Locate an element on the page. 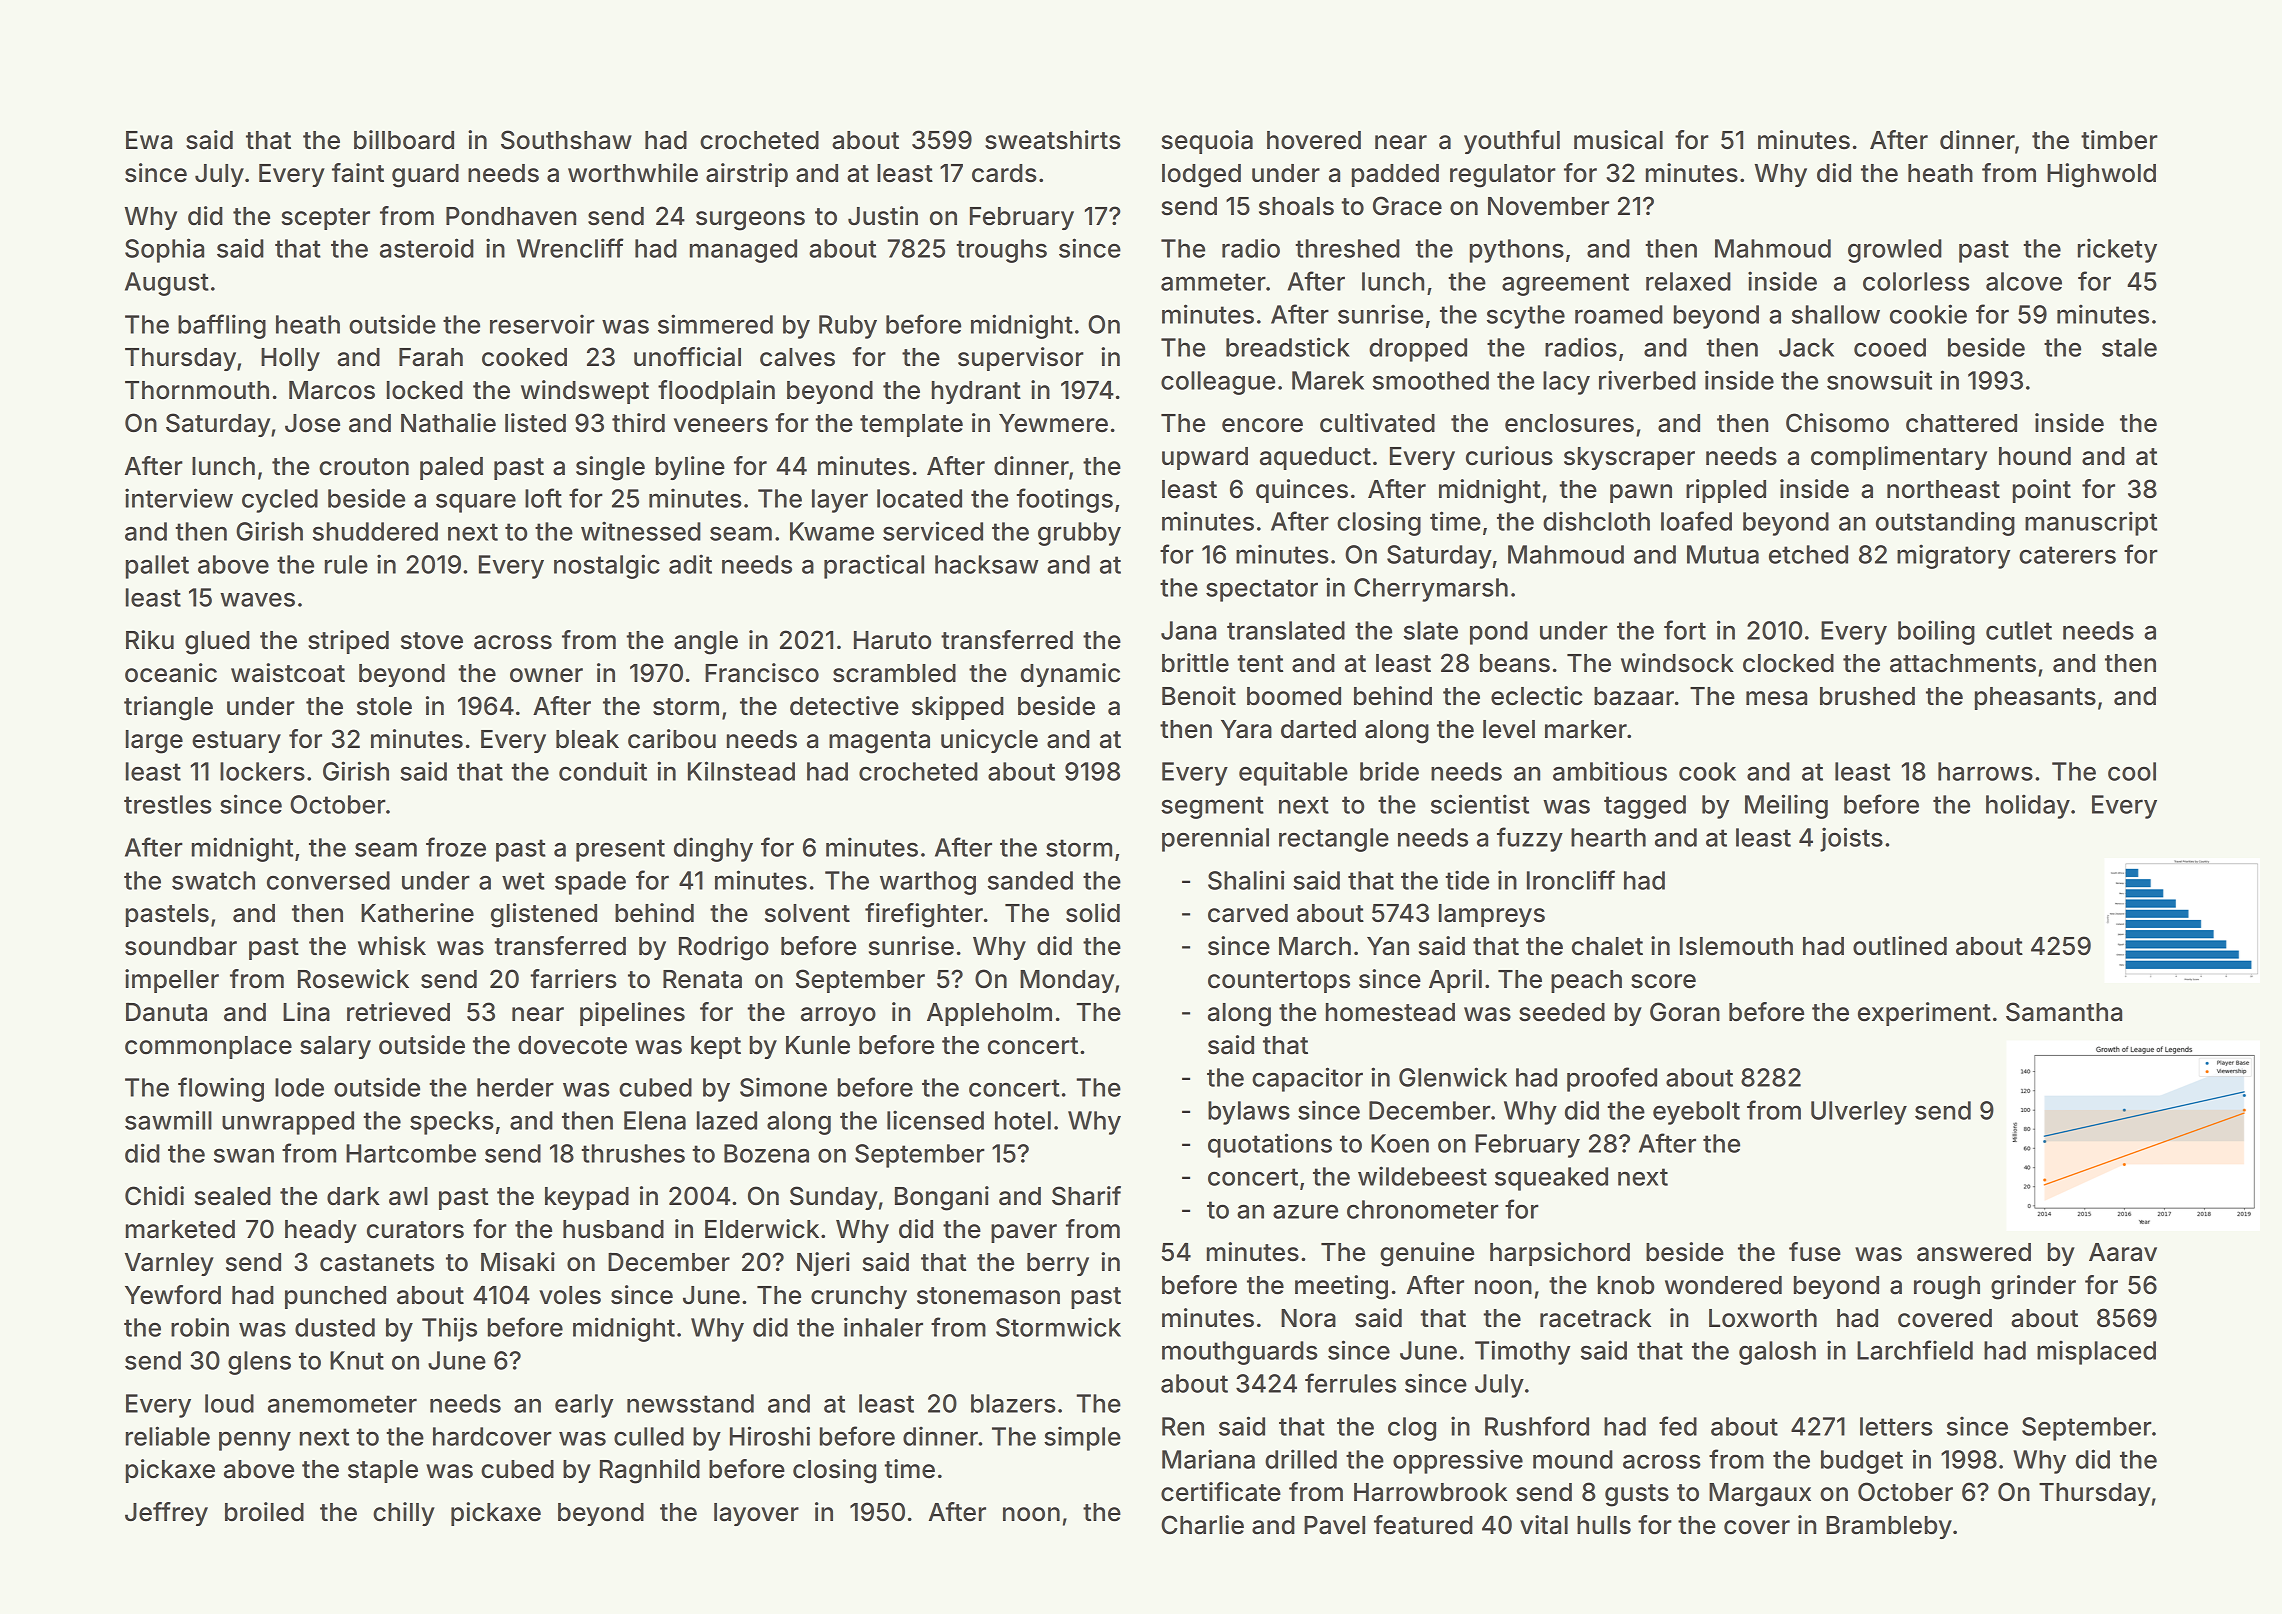 The image size is (2282, 1614). trestles is located at coordinates (168, 804).
